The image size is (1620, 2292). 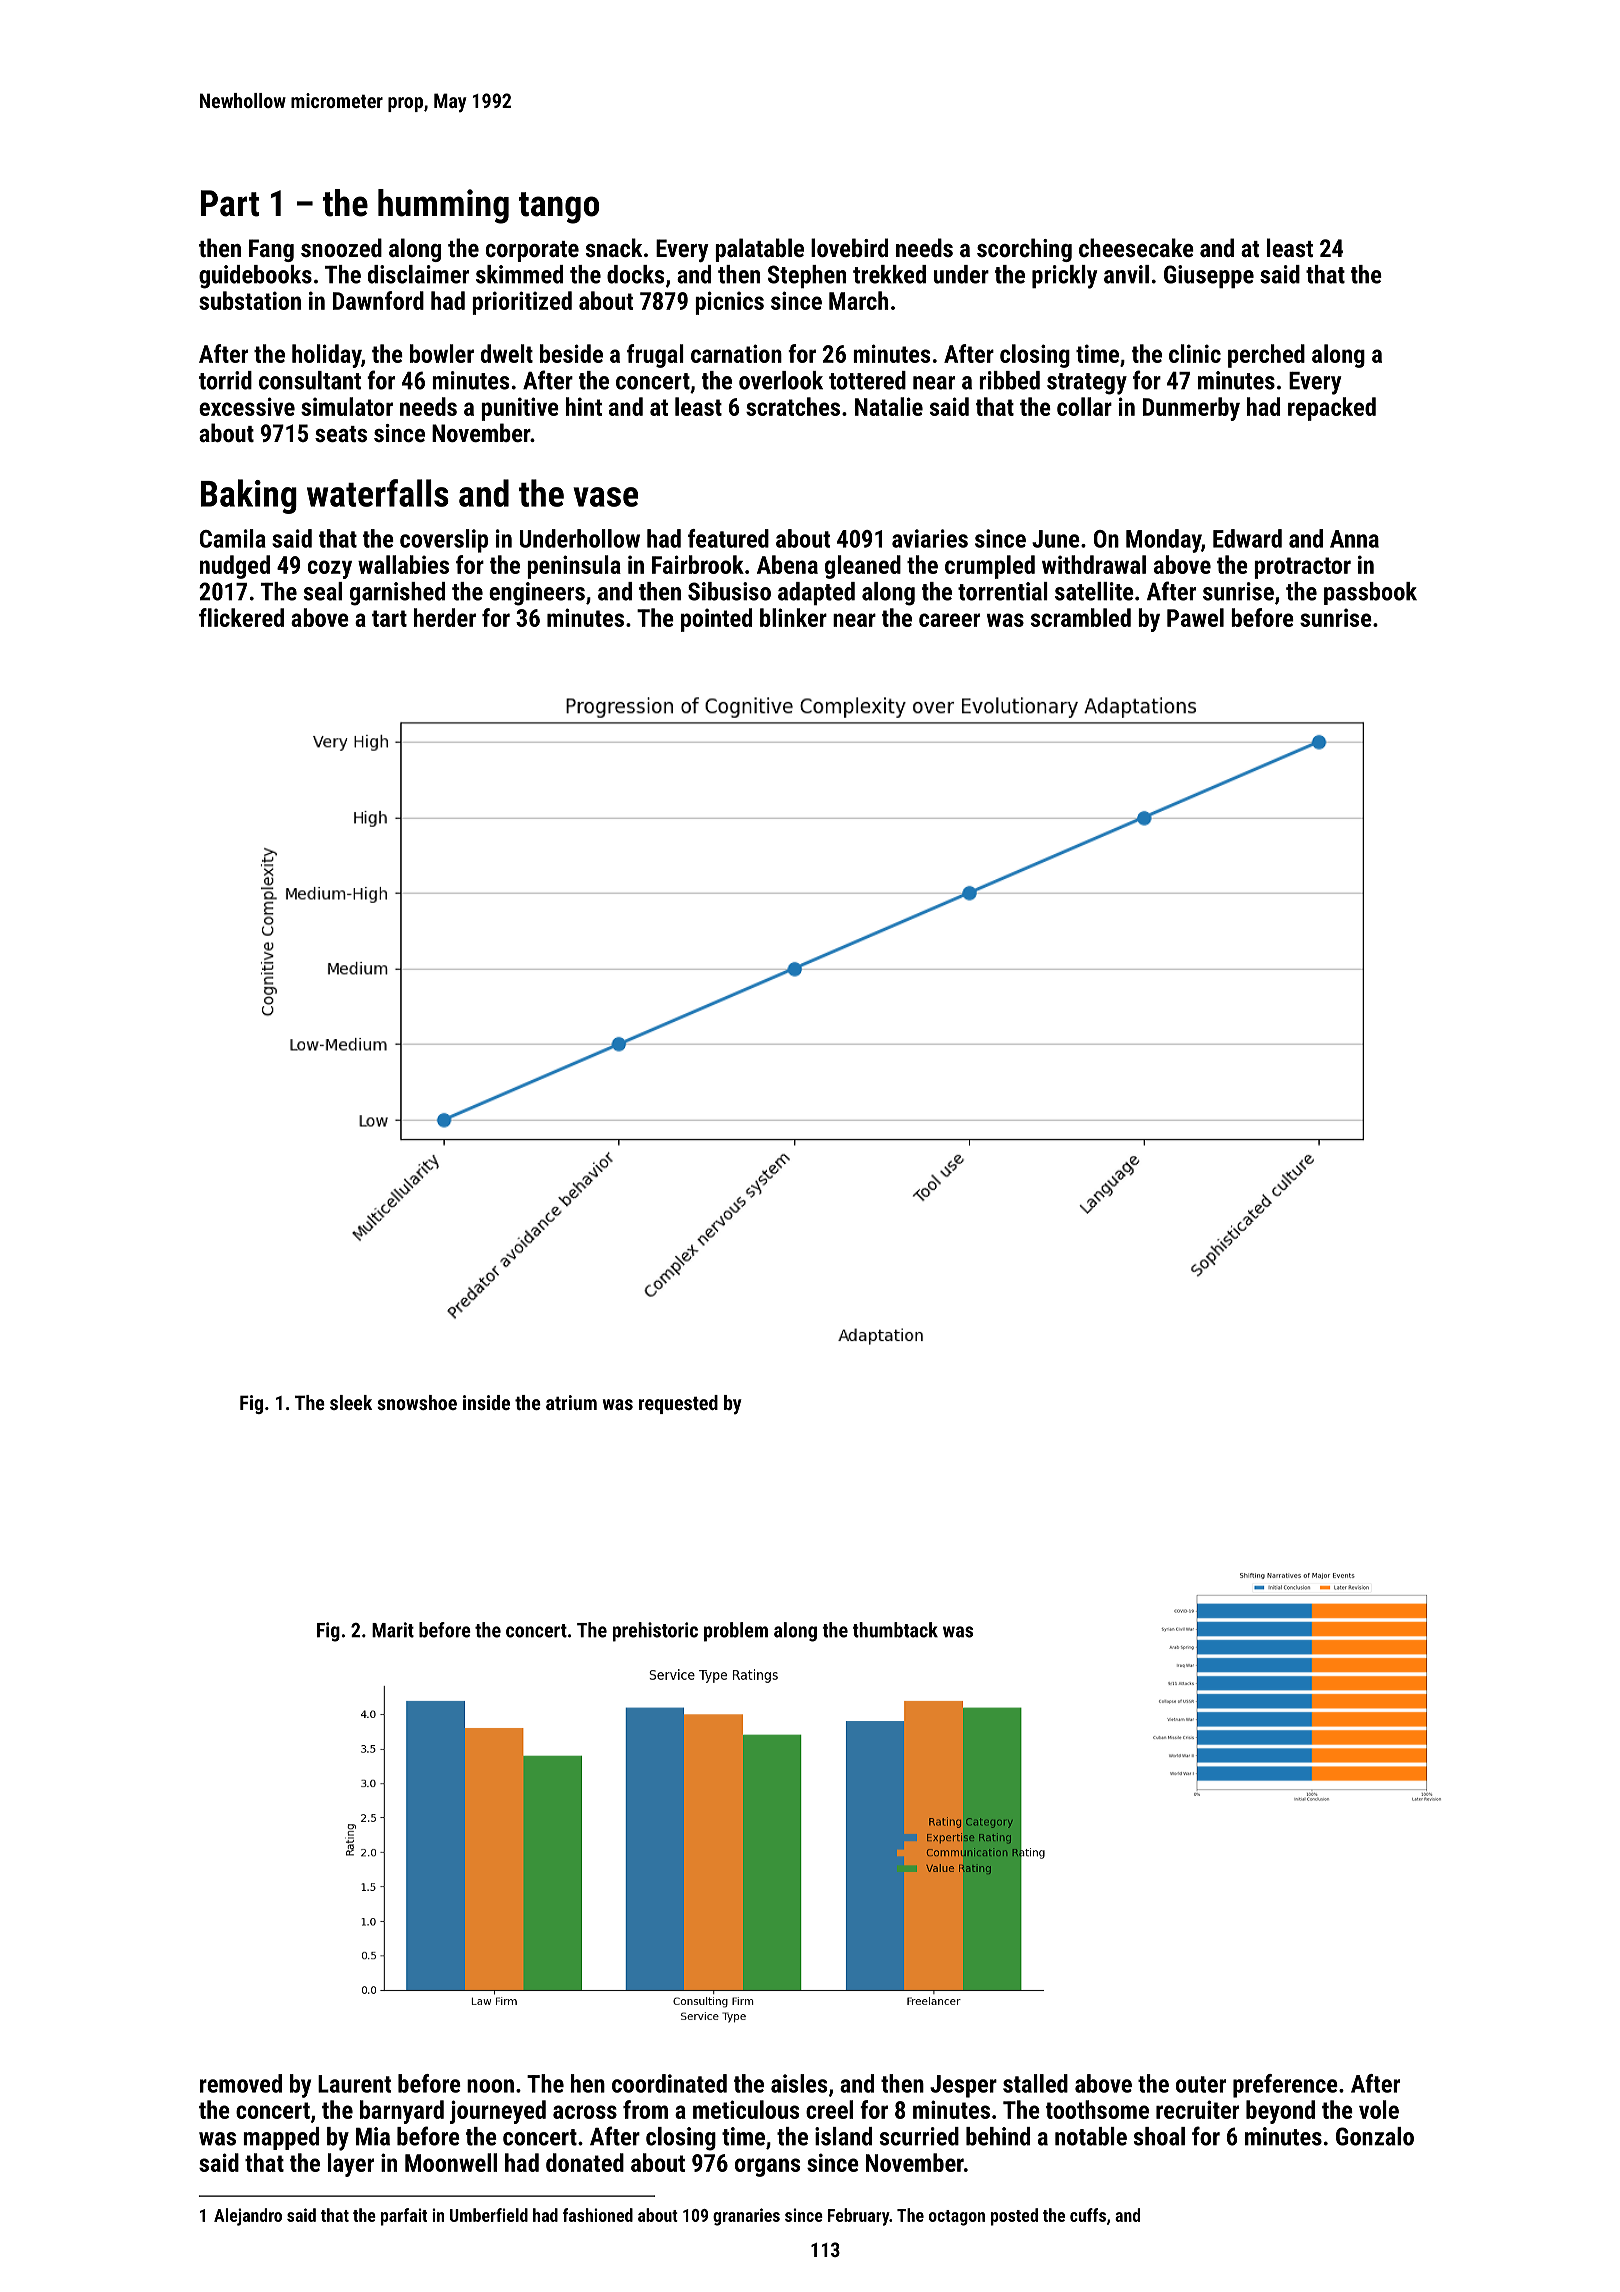 What do you see at coordinates (230, 203) in the screenshot?
I see `Part` at bounding box center [230, 203].
